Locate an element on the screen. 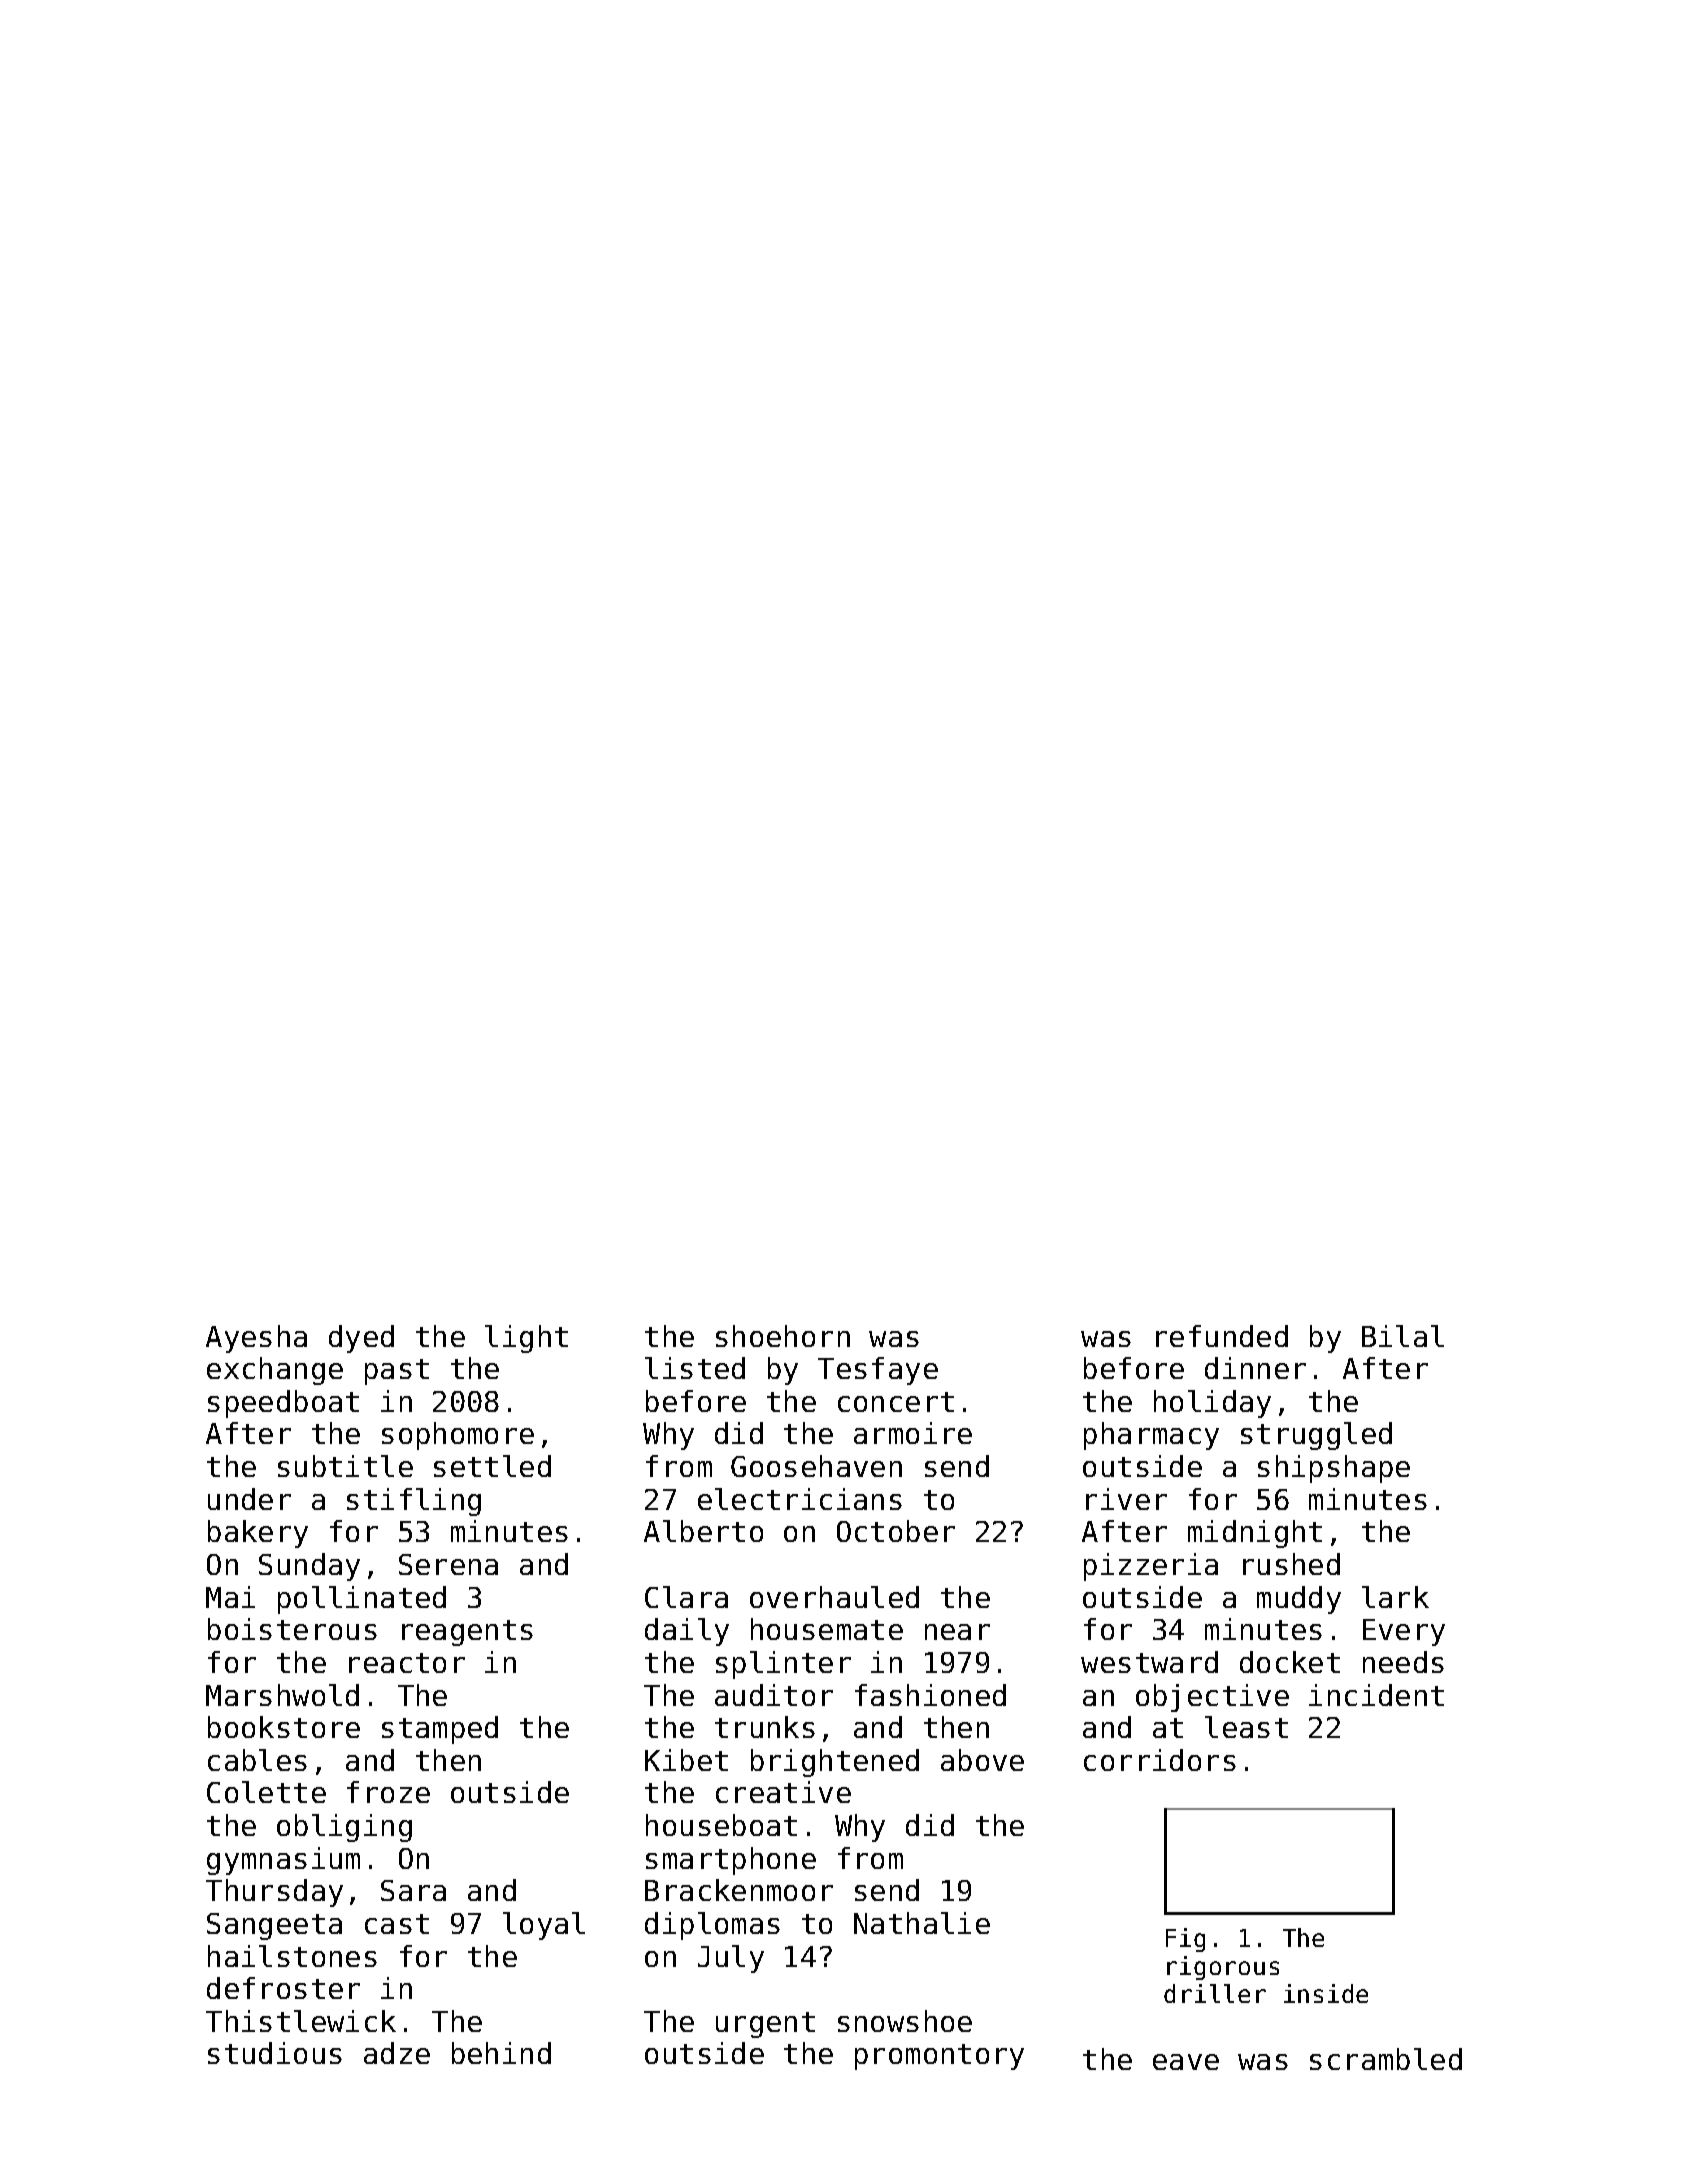  promontory is located at coordinates (939, 2057).
